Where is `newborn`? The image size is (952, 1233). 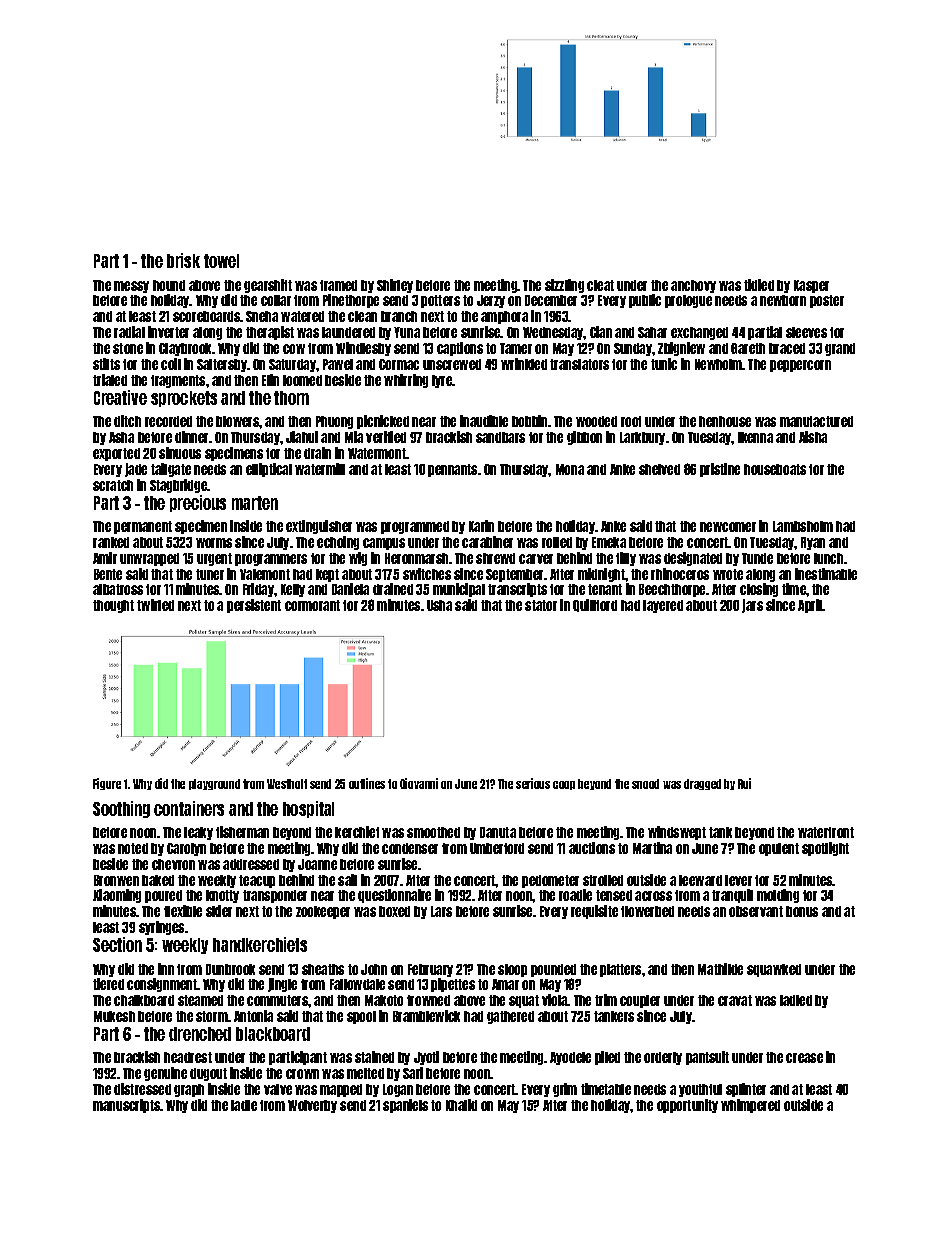
newborn is located at coordinates (783, 300).
